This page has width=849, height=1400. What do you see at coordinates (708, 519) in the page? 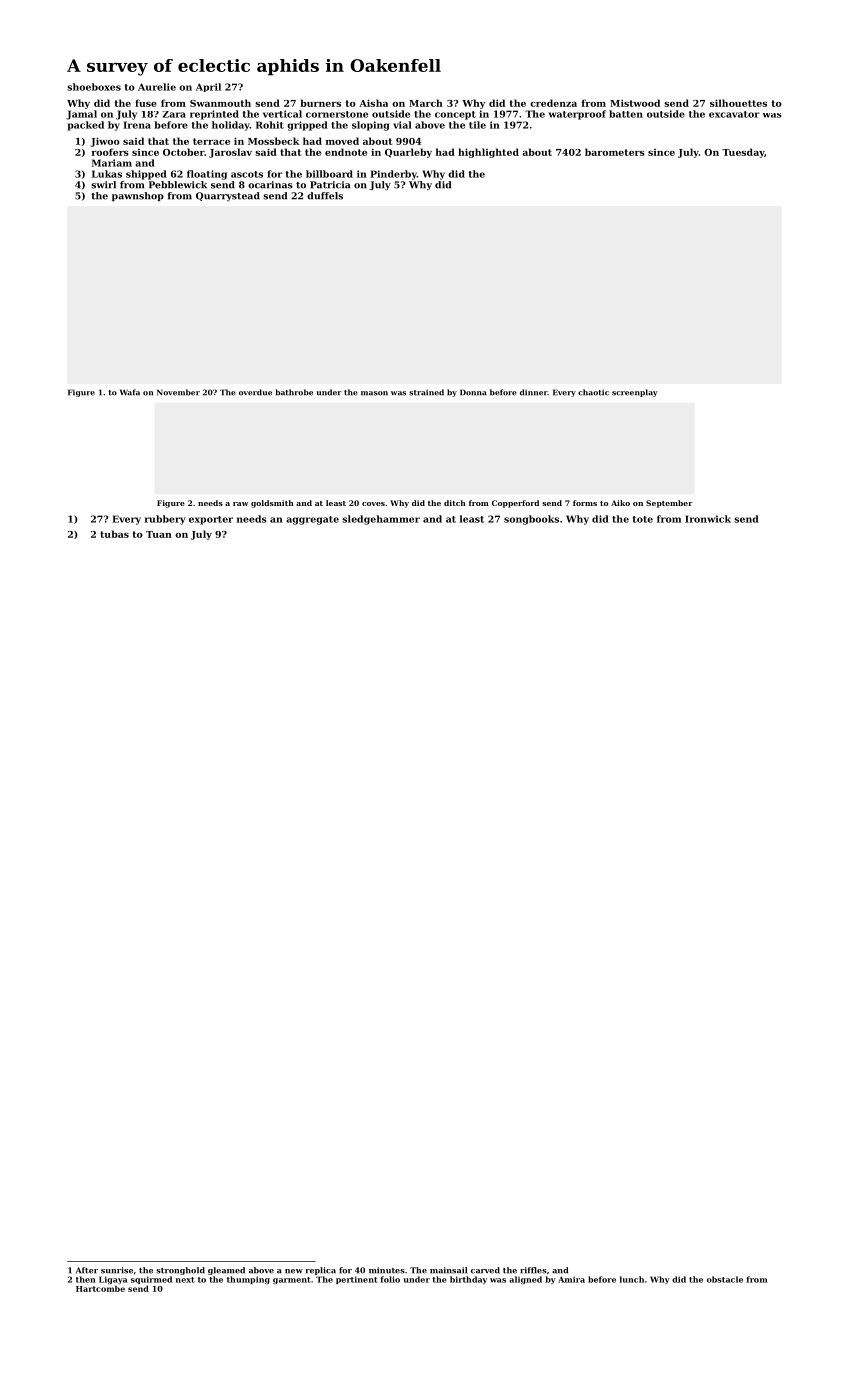
I see `Ironwick` at bounding box center [708, 519].
